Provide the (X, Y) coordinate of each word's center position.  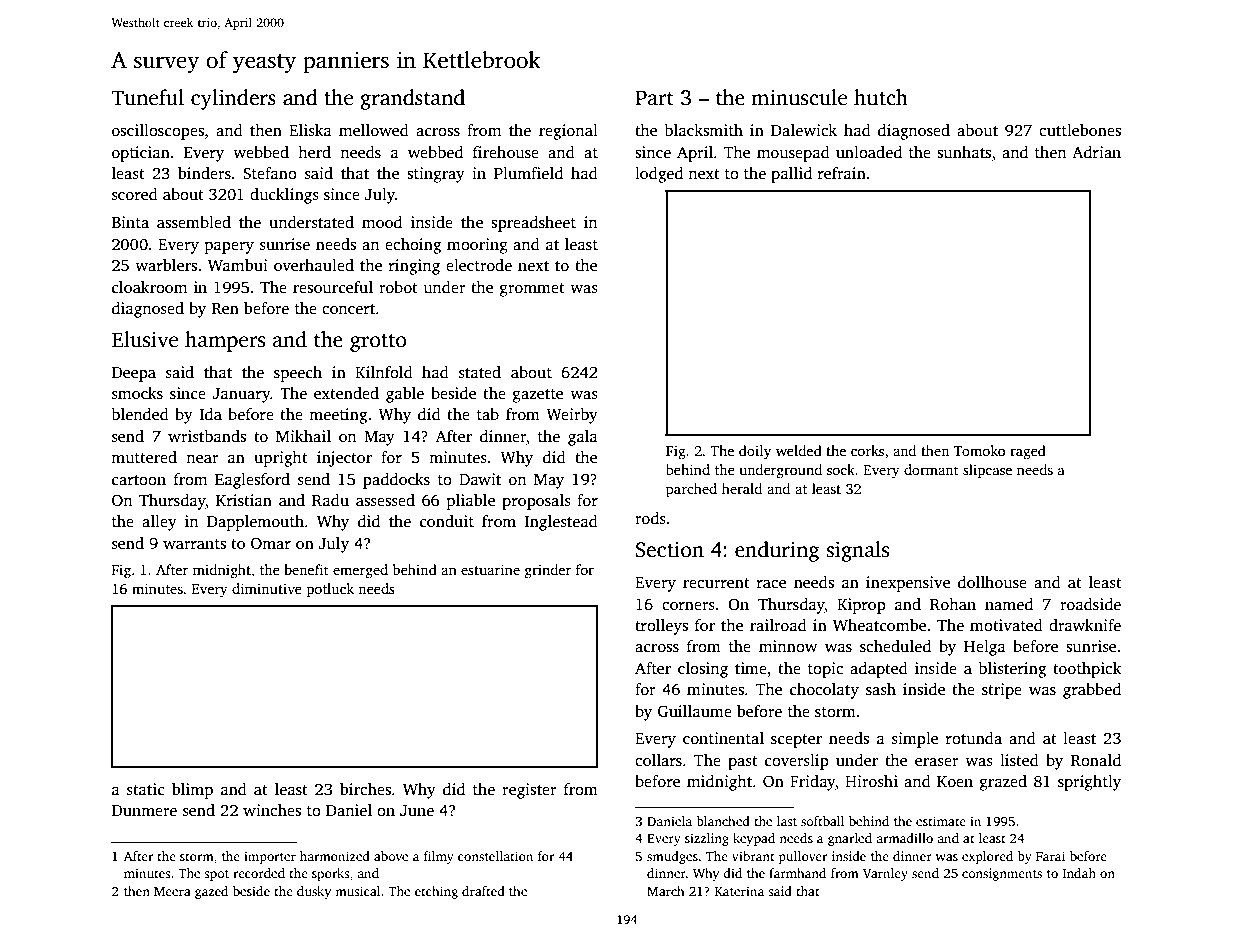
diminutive (267, 588)
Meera (172, 891)
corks (867, 450)
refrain (842, 173)
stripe (1002, 691)
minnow (788, 646)
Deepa (134, 374)
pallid (791, 175)
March (666, 891)
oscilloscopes (158, 132)
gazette (538, 396)
